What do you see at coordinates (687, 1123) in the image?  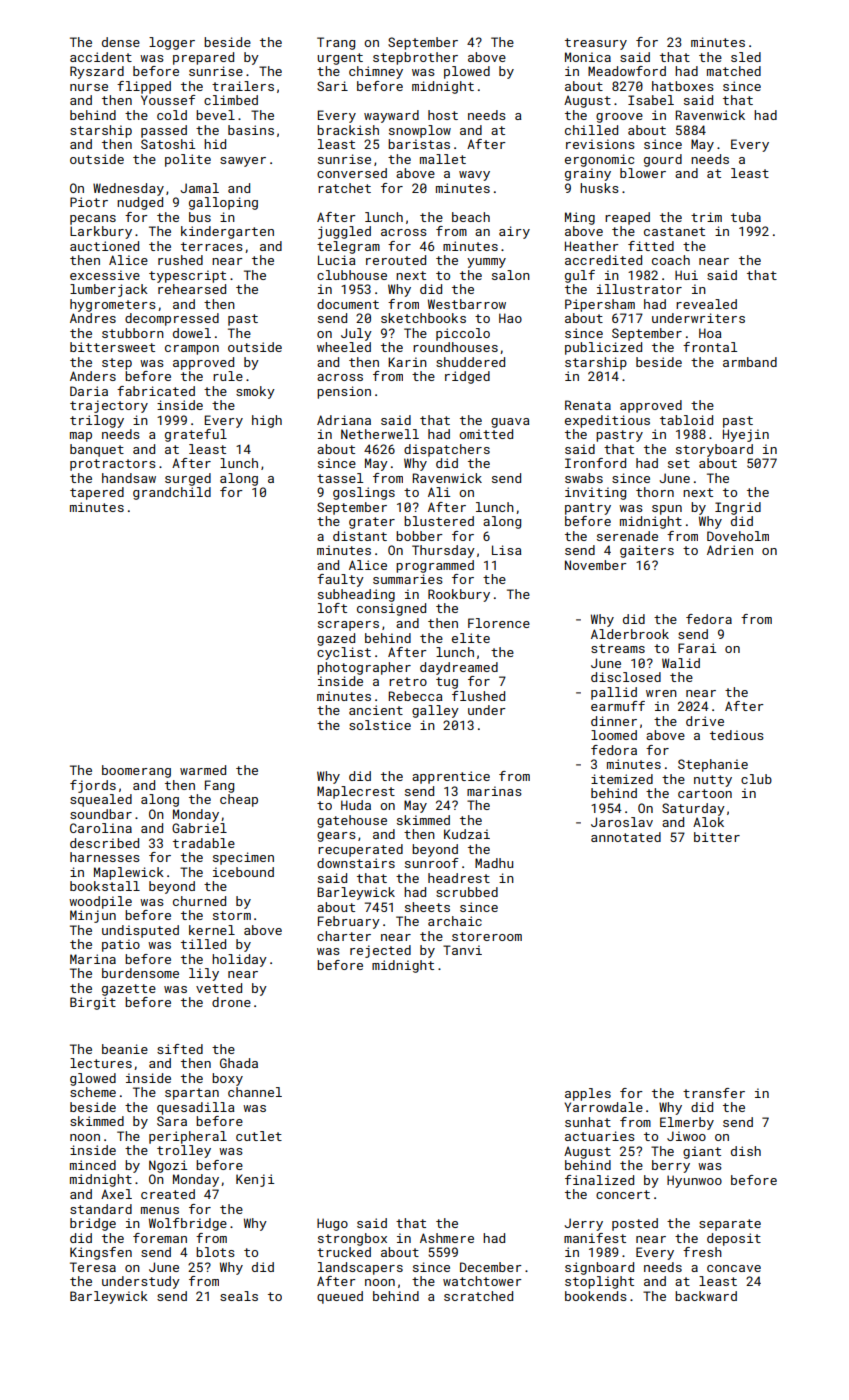 I see `Elmerby` at bounding box center [687, 1123].
